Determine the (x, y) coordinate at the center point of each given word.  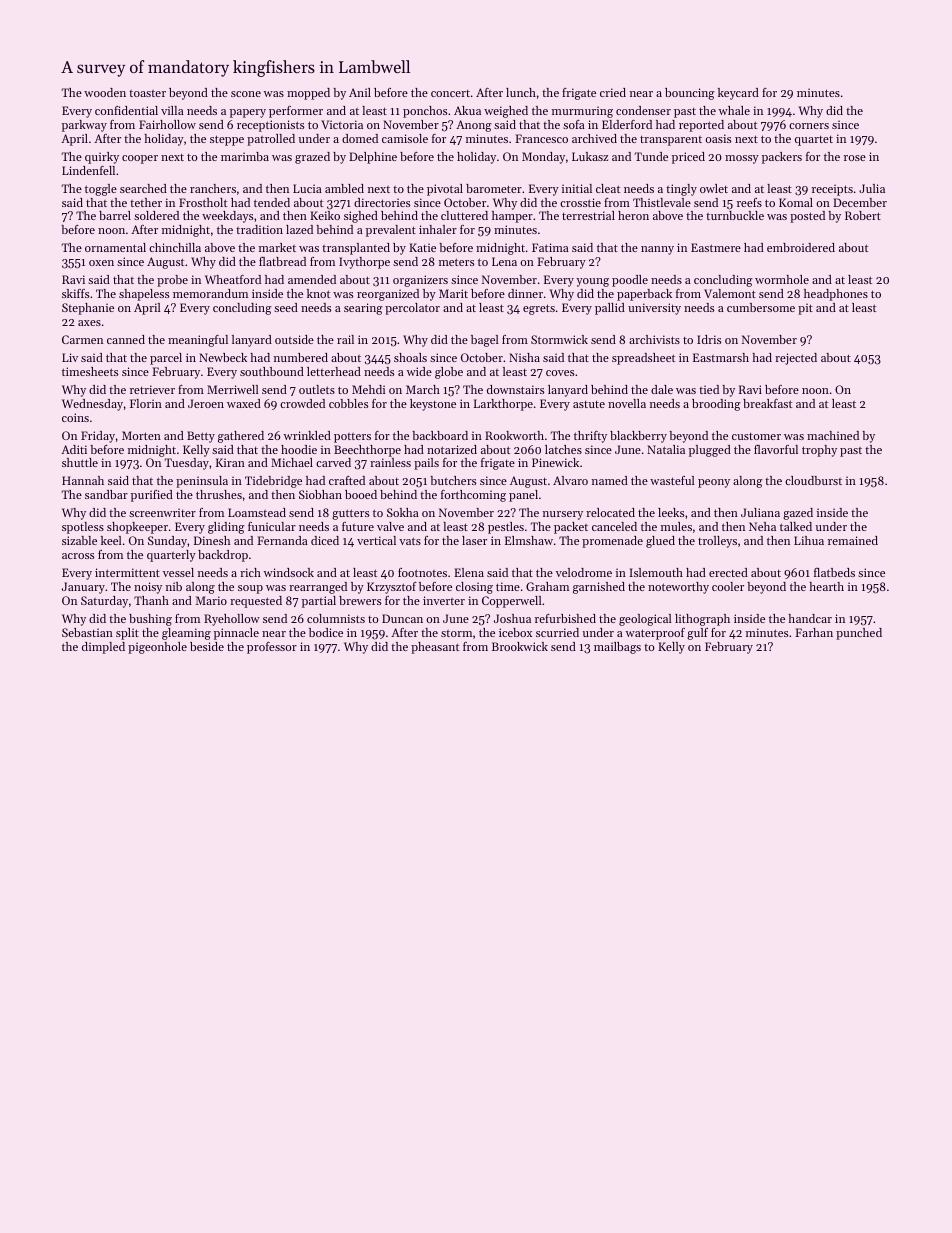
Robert (863, 215)
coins (75, 417)
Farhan (814, 632)
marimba (245, 156)
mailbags (617, 648)
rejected (796, 359)
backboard (440, 435)
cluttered (464, 215)
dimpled (103, 648)
